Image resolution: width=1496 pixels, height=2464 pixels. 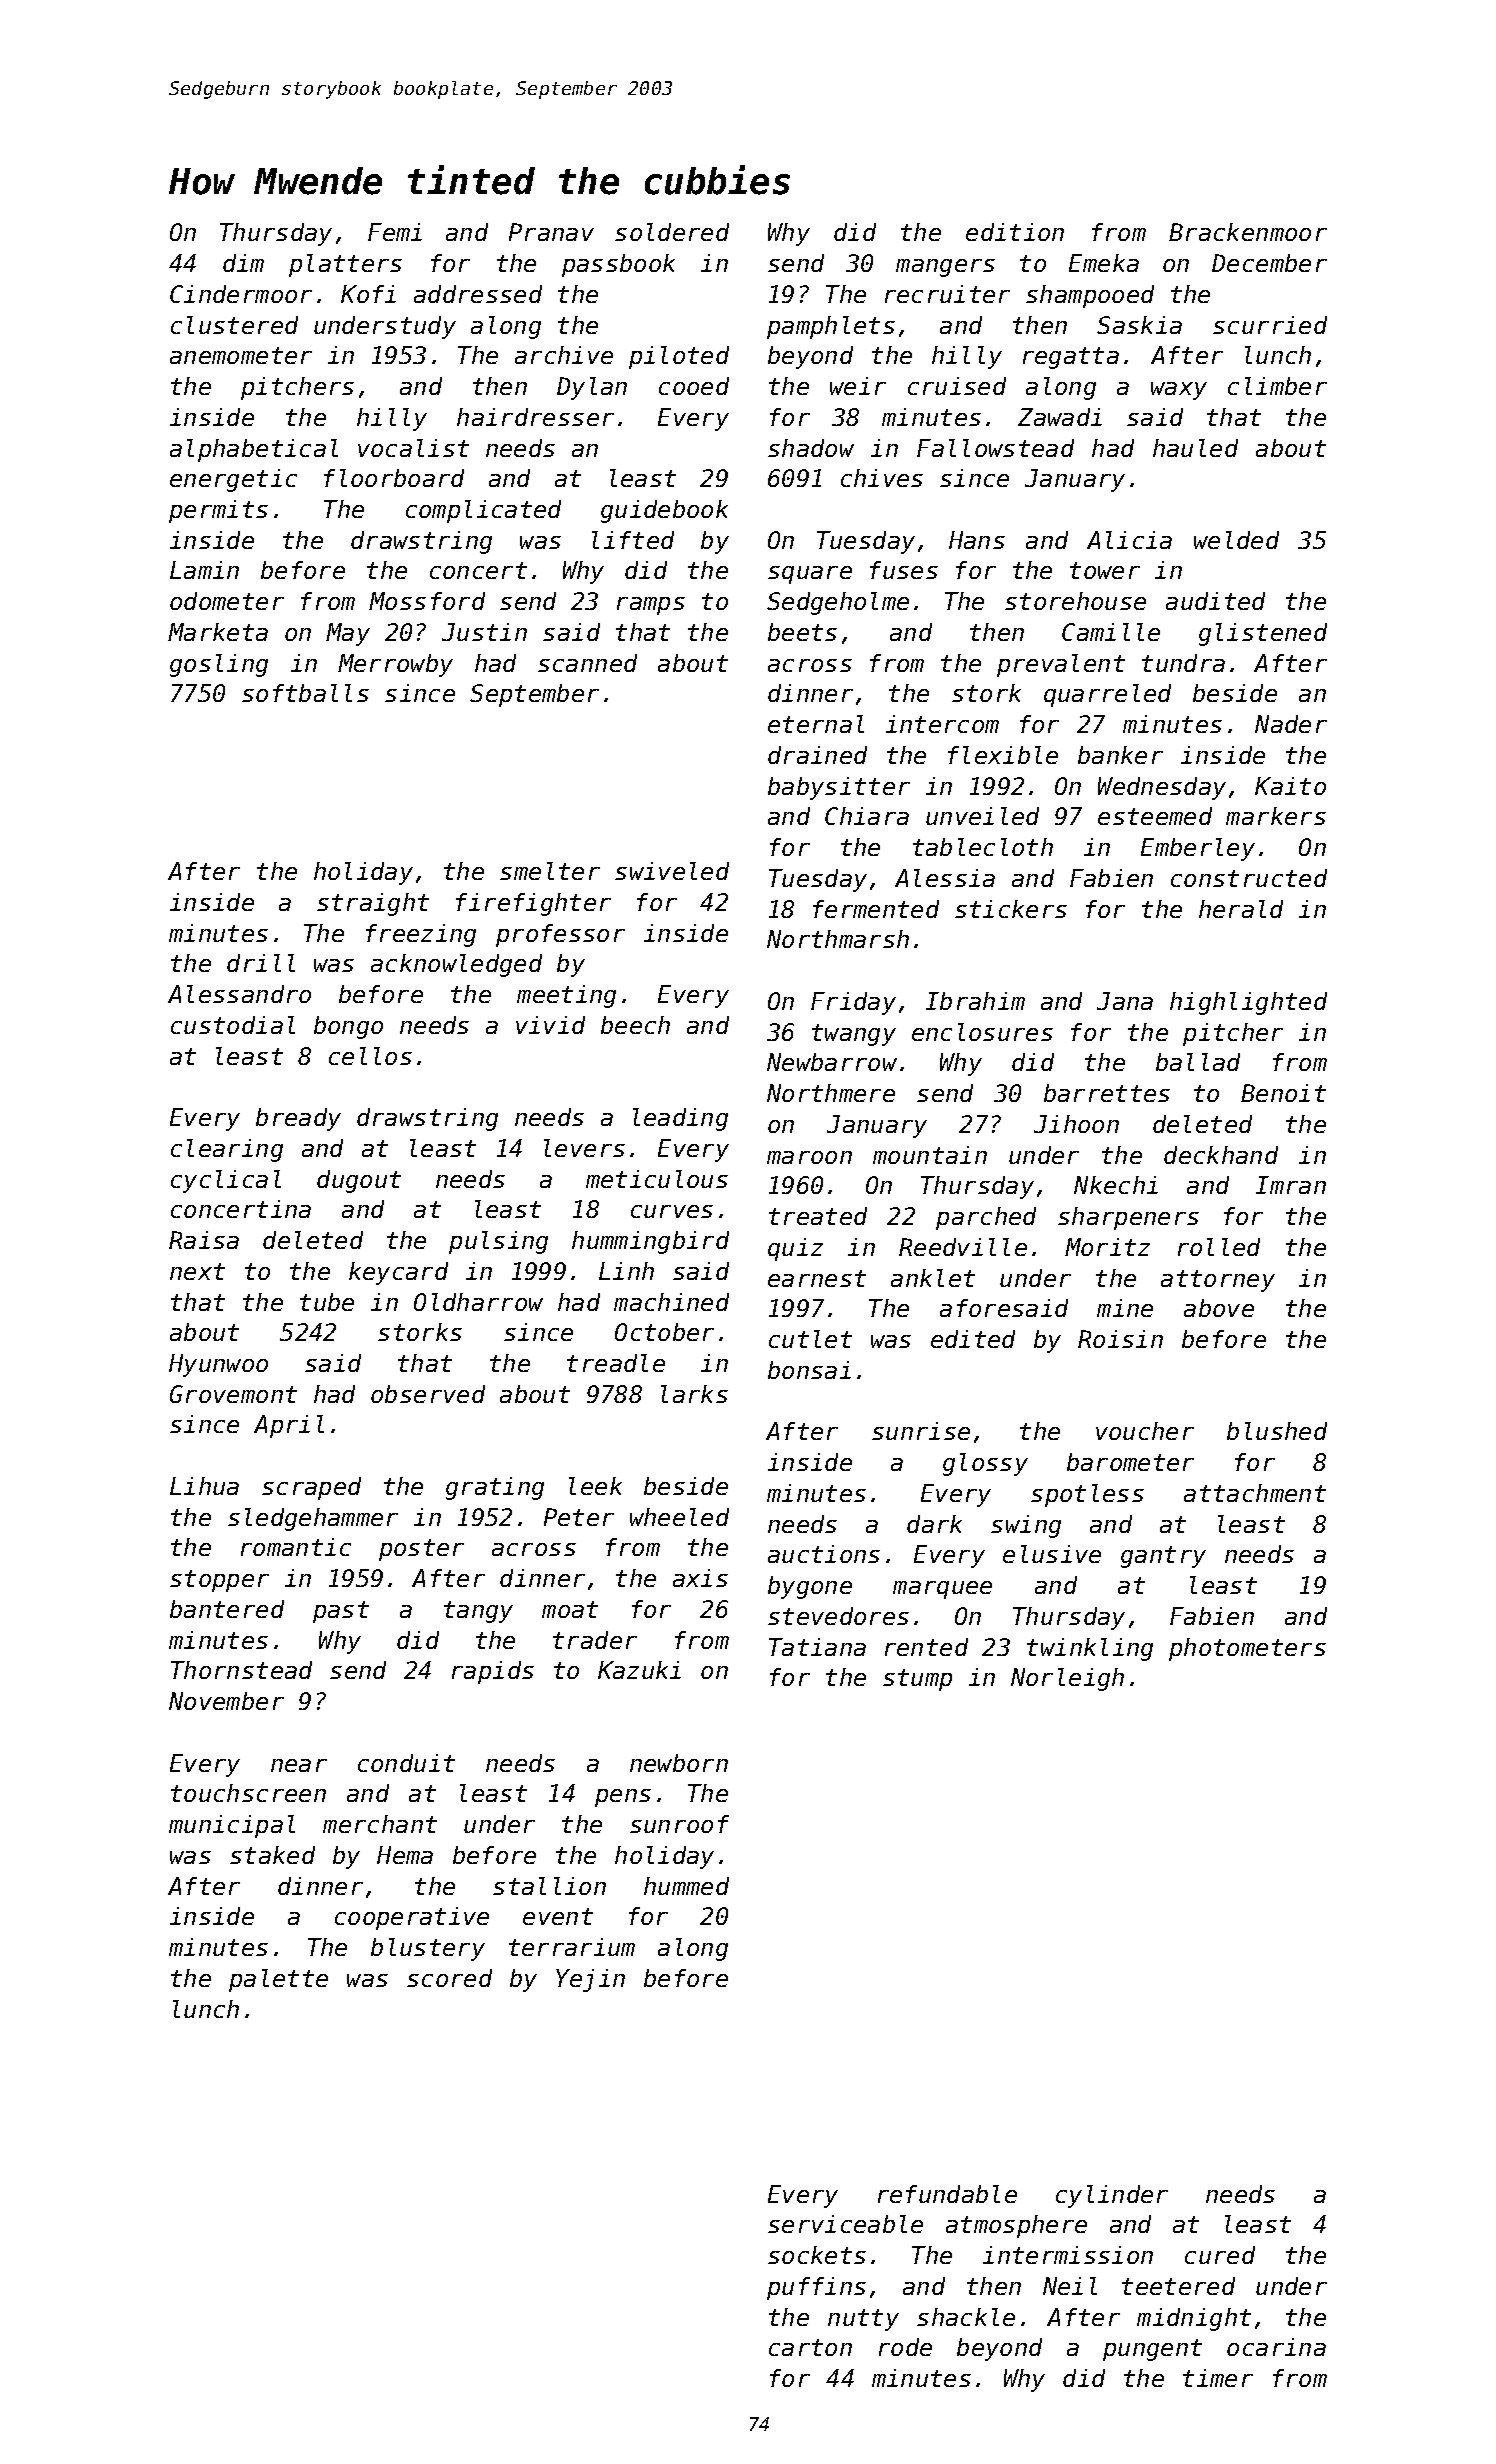 I want to click on palette, so click(x=278, y=1980).
